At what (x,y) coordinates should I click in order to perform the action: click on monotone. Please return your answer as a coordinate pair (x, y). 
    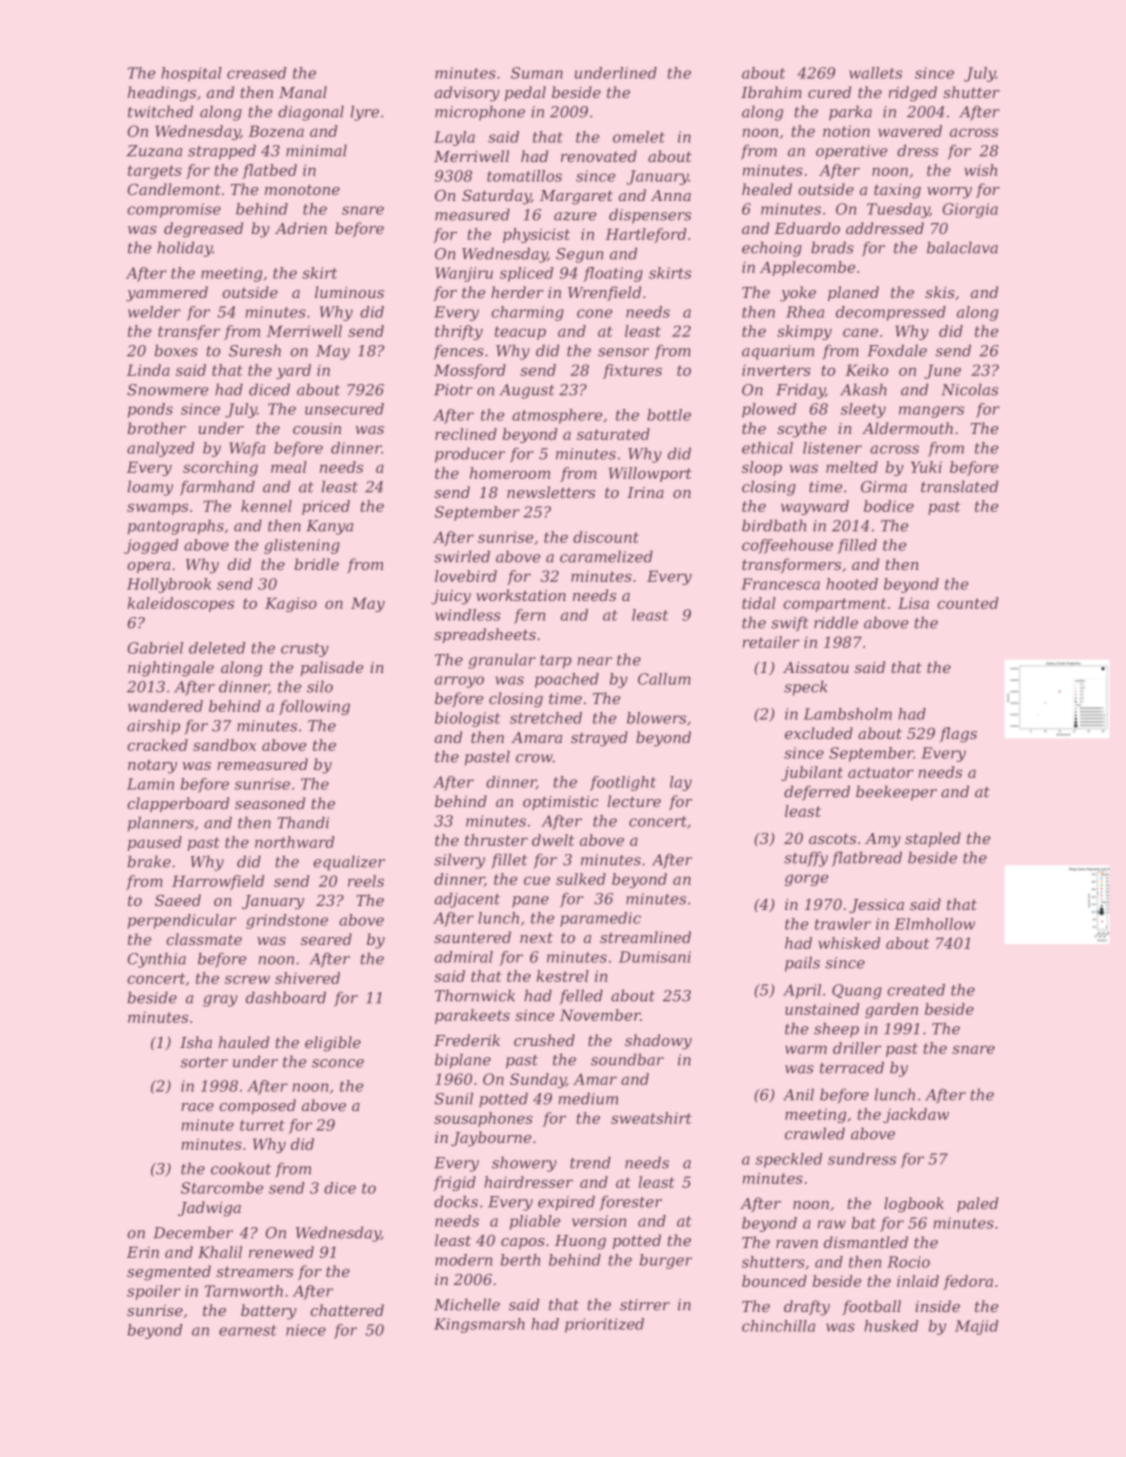
    Looking at the image, I should click on (302, 189).
